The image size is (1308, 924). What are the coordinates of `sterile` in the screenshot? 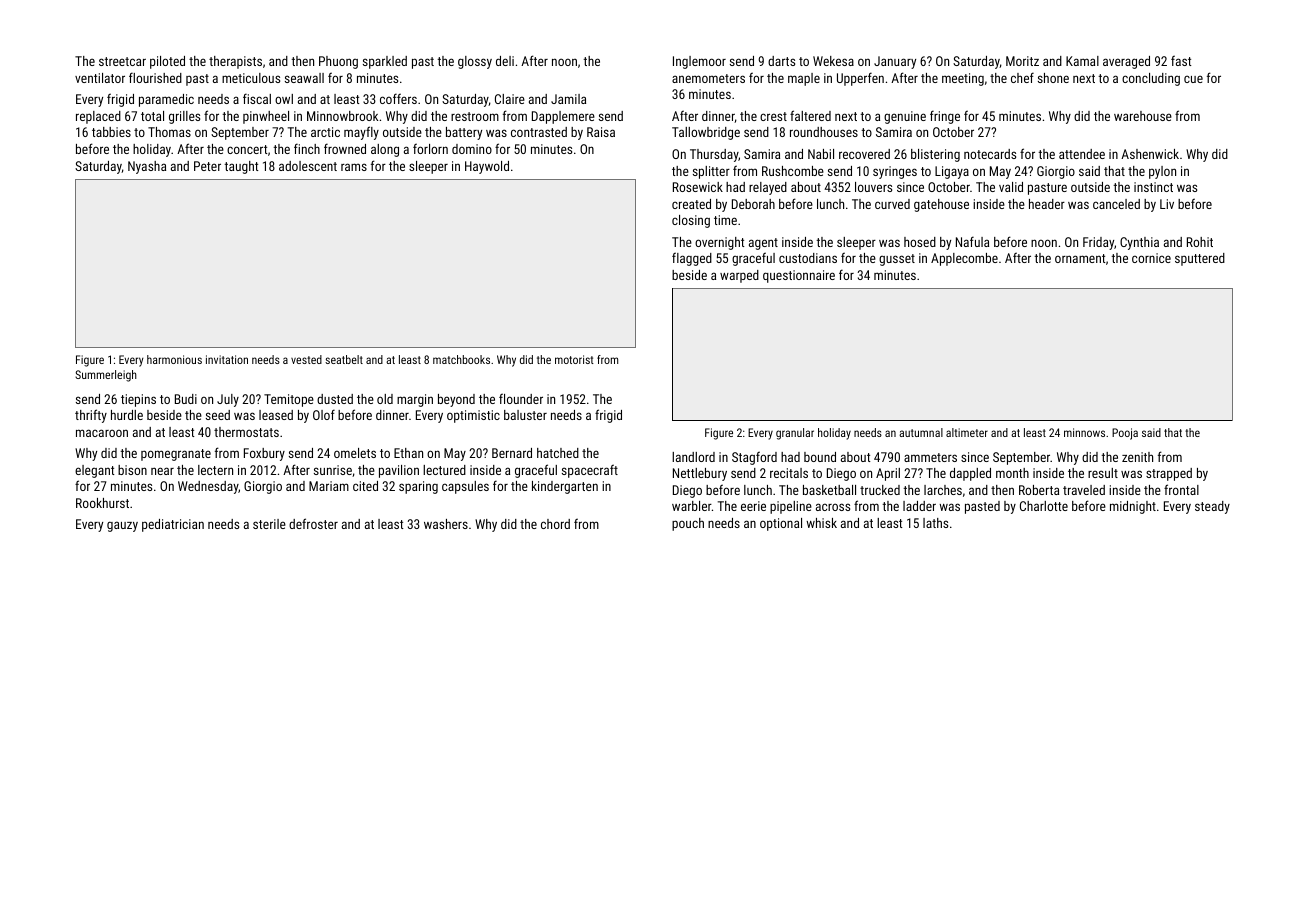 It's located at (269, 524).
